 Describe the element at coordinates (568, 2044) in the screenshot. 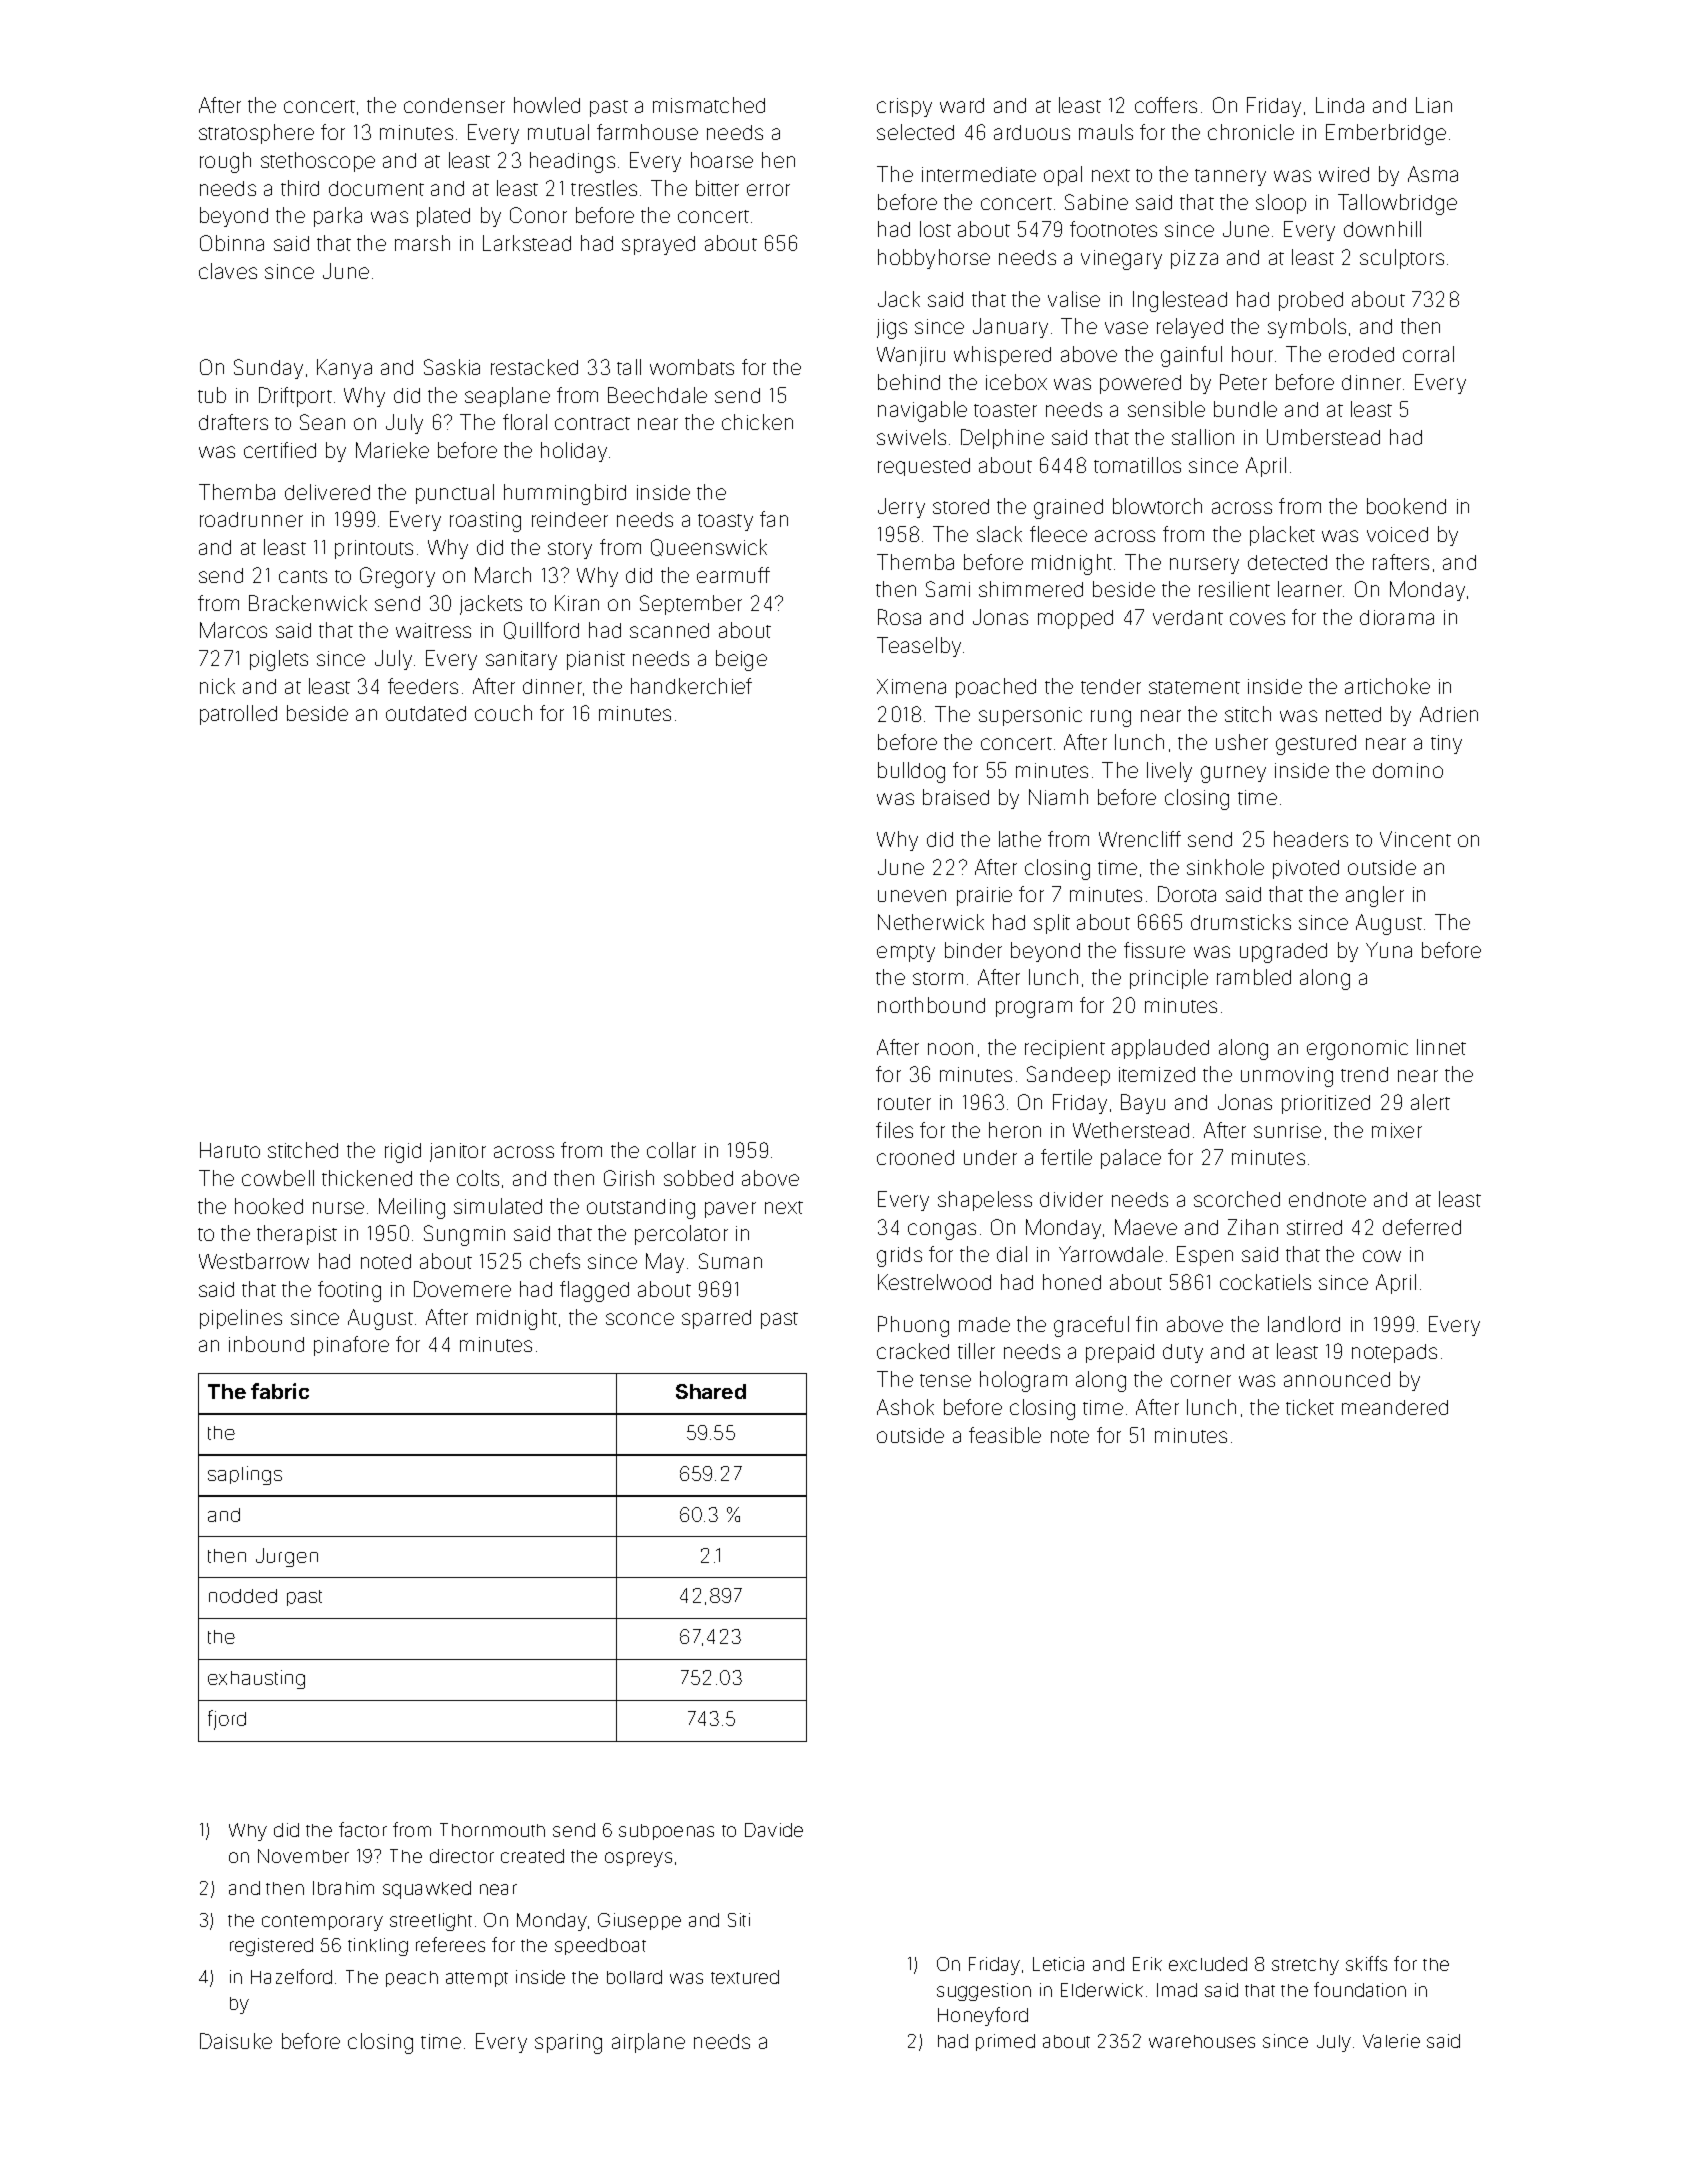

I see `sparing` at that location.
